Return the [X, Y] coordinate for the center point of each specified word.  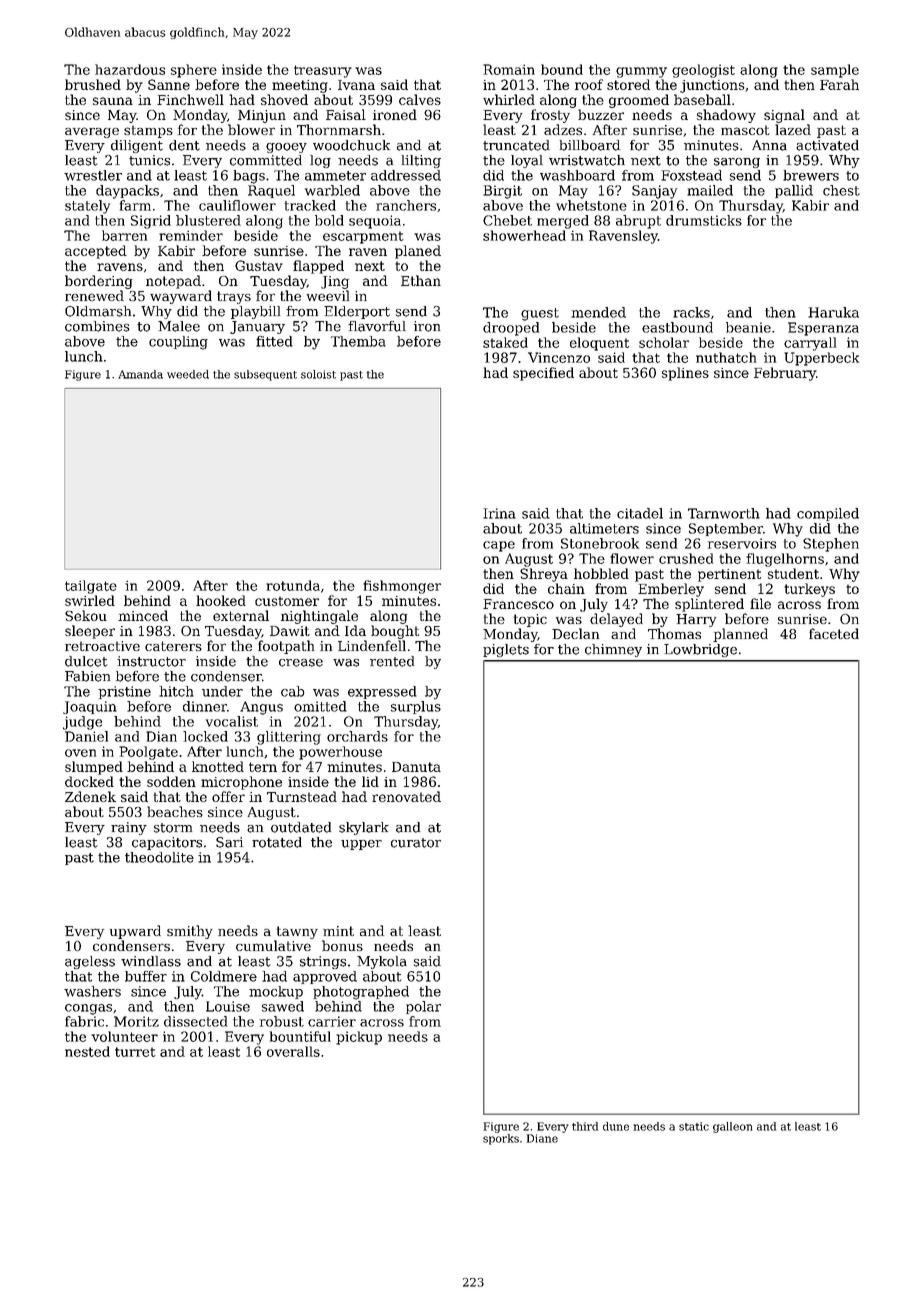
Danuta [416, 767]
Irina [499, 513]
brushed [93, 84]
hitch [176, 691]
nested [87, 1051]
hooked [221, 600]
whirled [509, 99]
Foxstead [691, 175]
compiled [828, 514]
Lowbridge [700, 650]
